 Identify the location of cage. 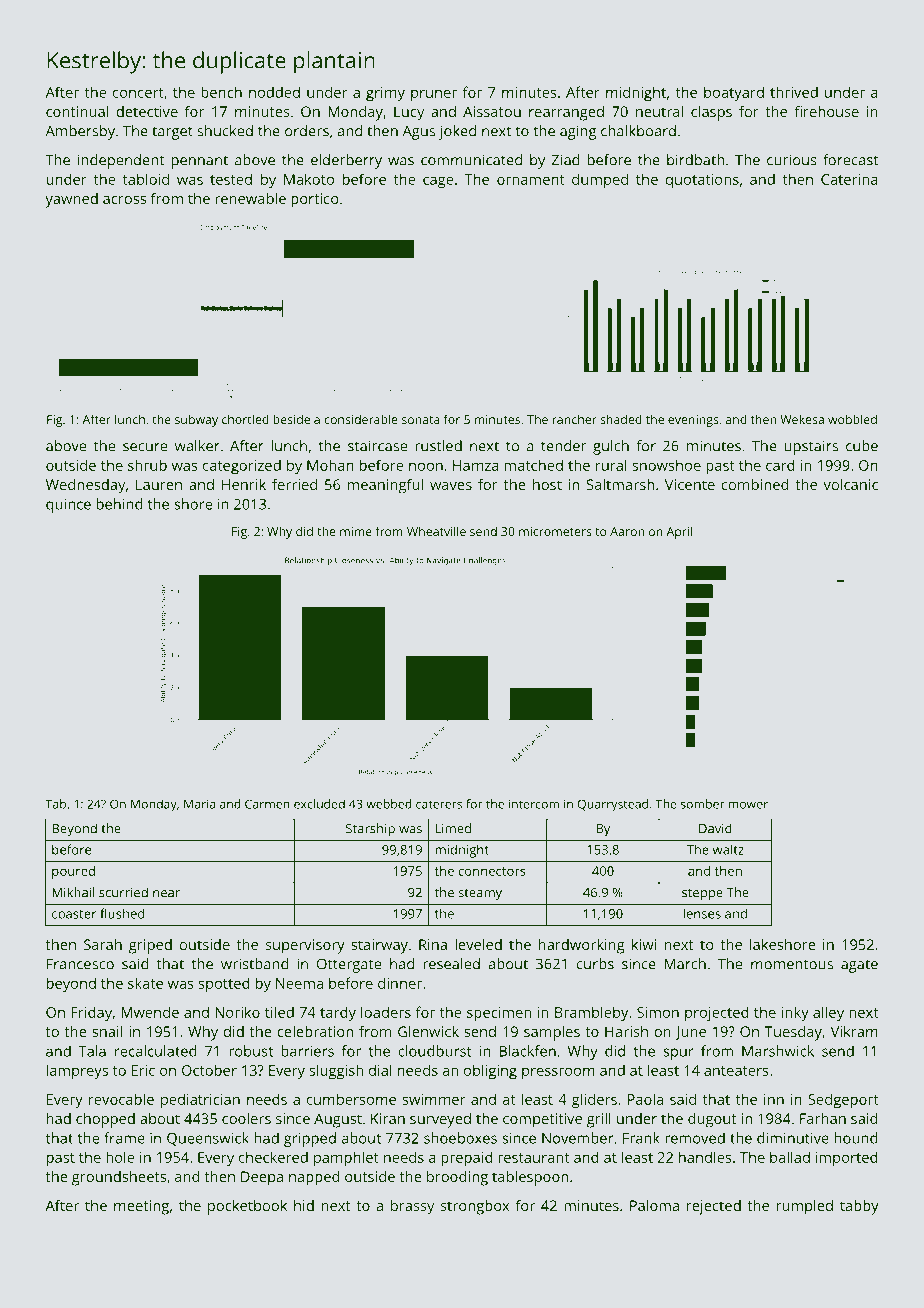
(438, 182).
